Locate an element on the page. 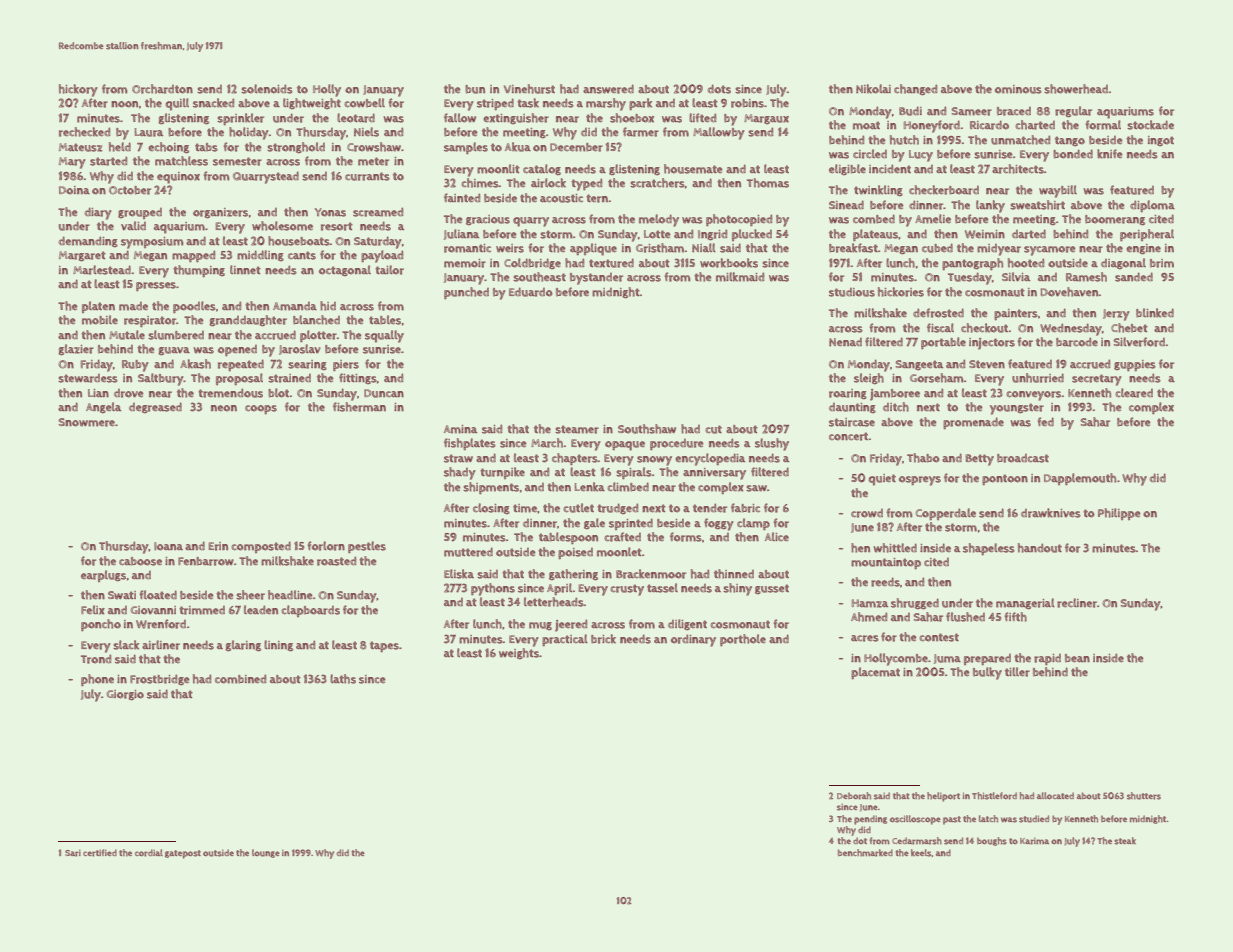 This page has height=952, width=1233. bulky is located at coordinates (987, 673).
